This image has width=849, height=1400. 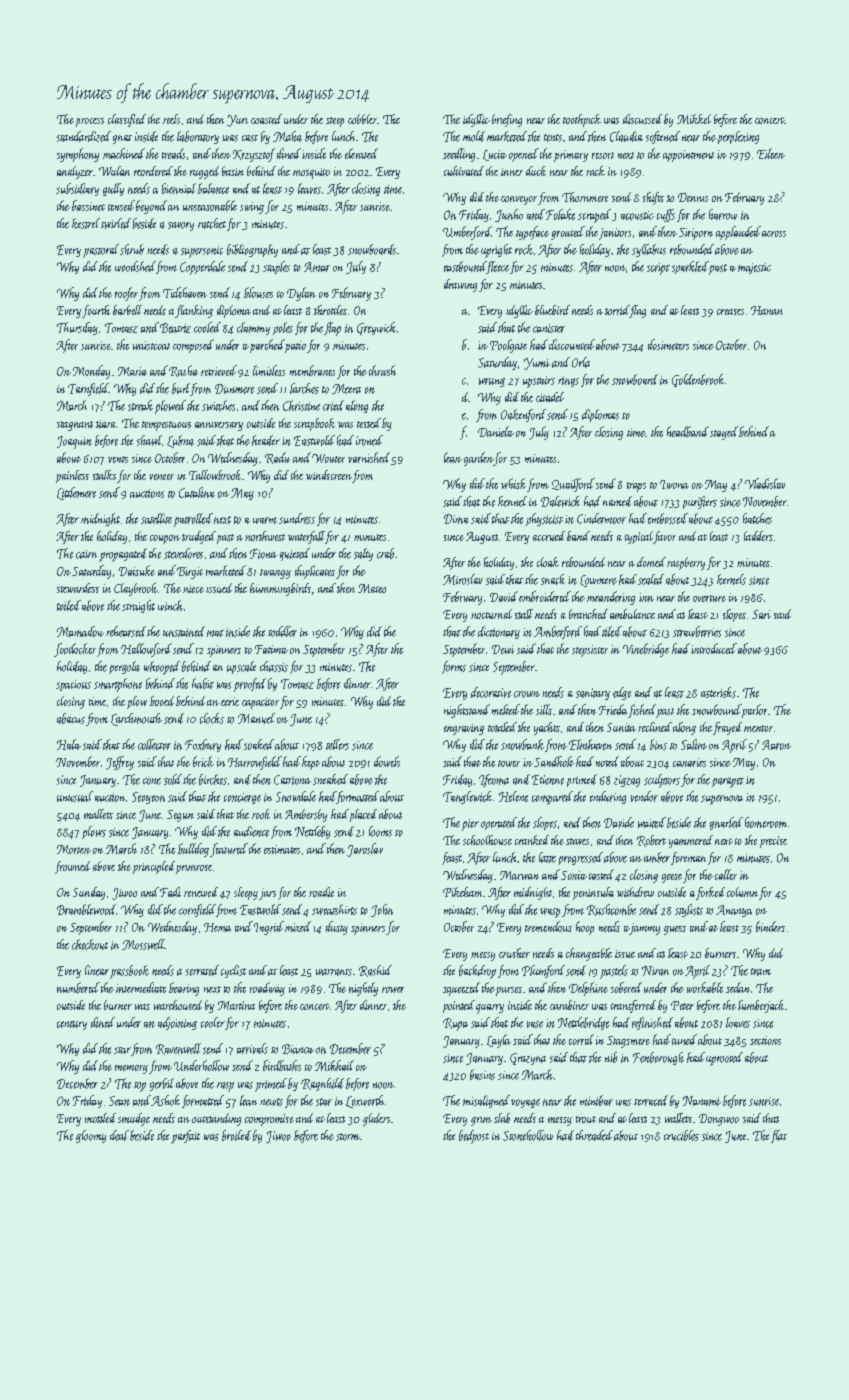 I want to click on withdrew, so click(x=635, y=892).
